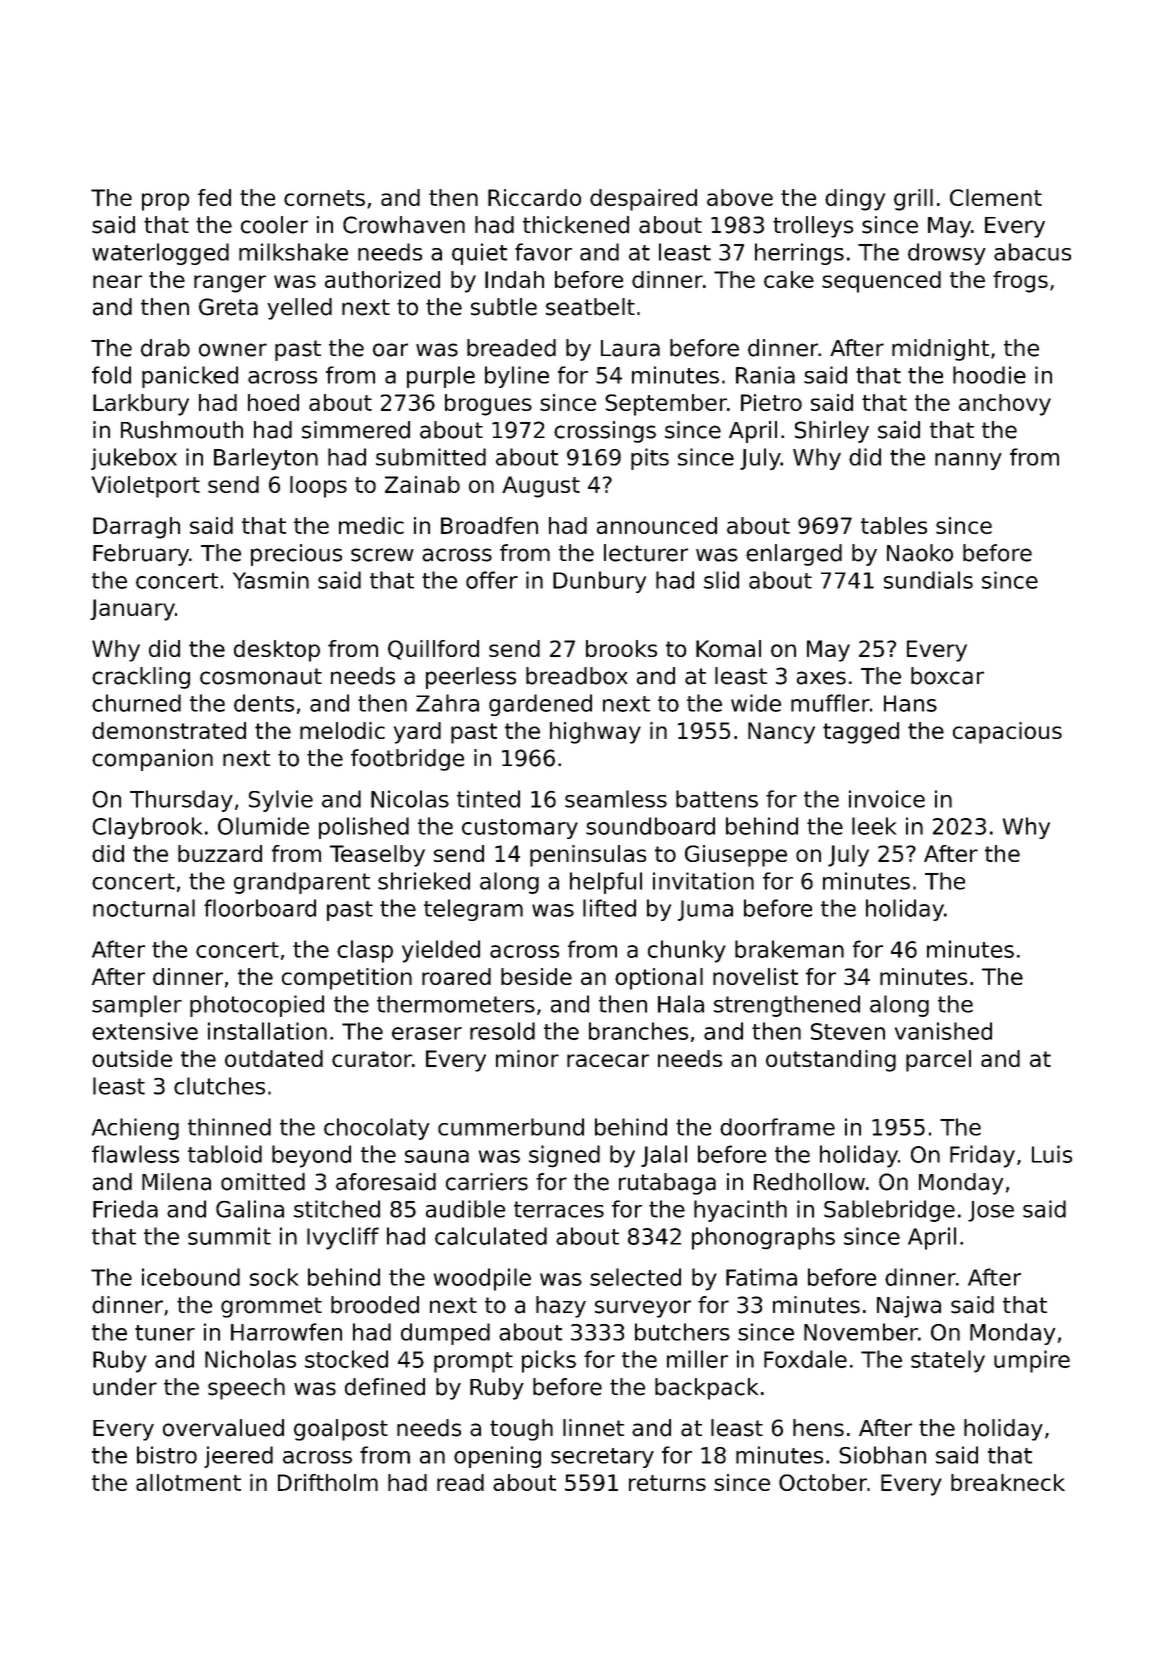 This image has width=1165, height=1654. What do you see at coordinates (991, 1211) in the image?
I see `Jose` at bounding box center [991, 1211].
